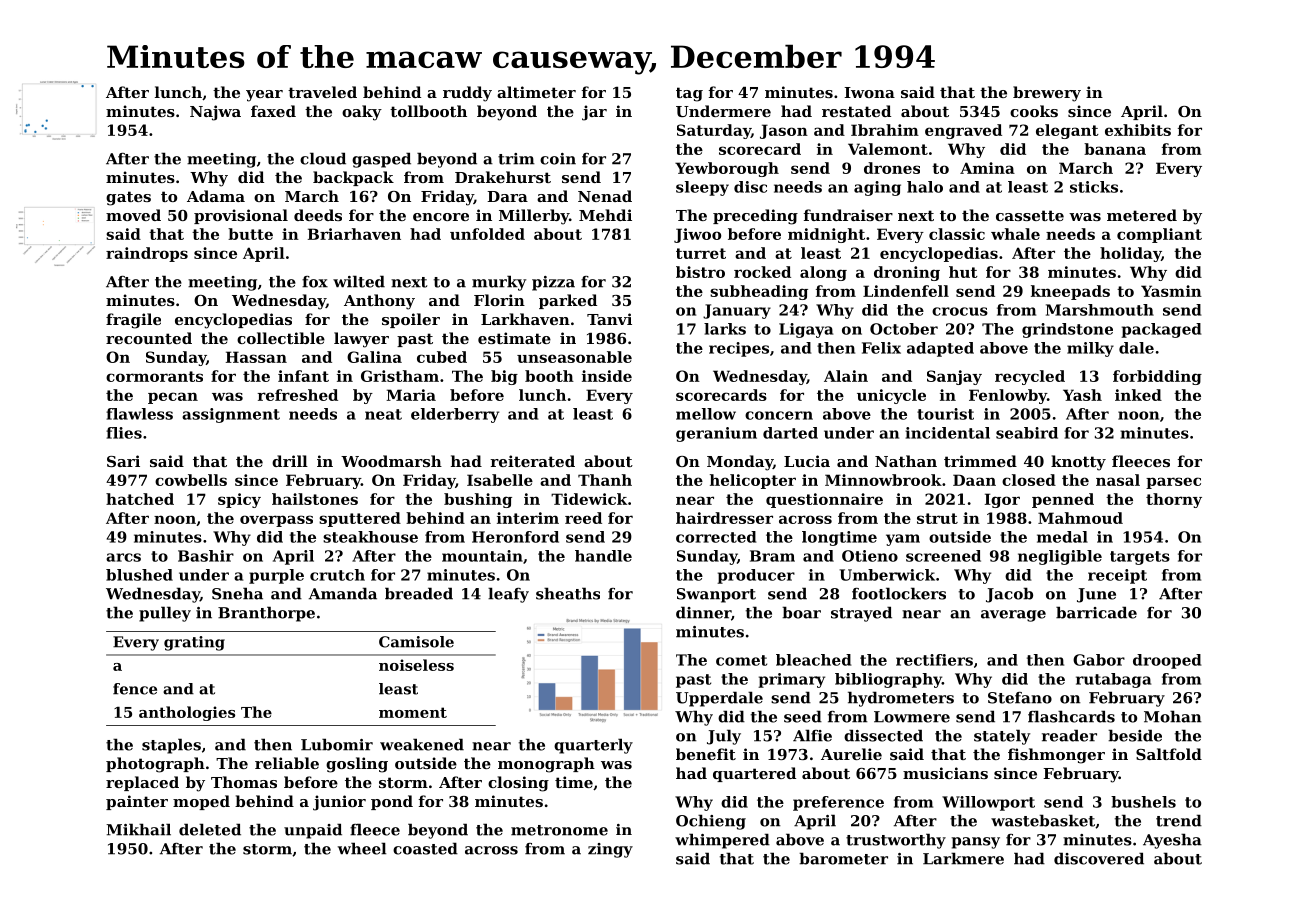 The height and width of the screenshot is (924, 1308). I want to click on Yash, so click(1082, 395).
